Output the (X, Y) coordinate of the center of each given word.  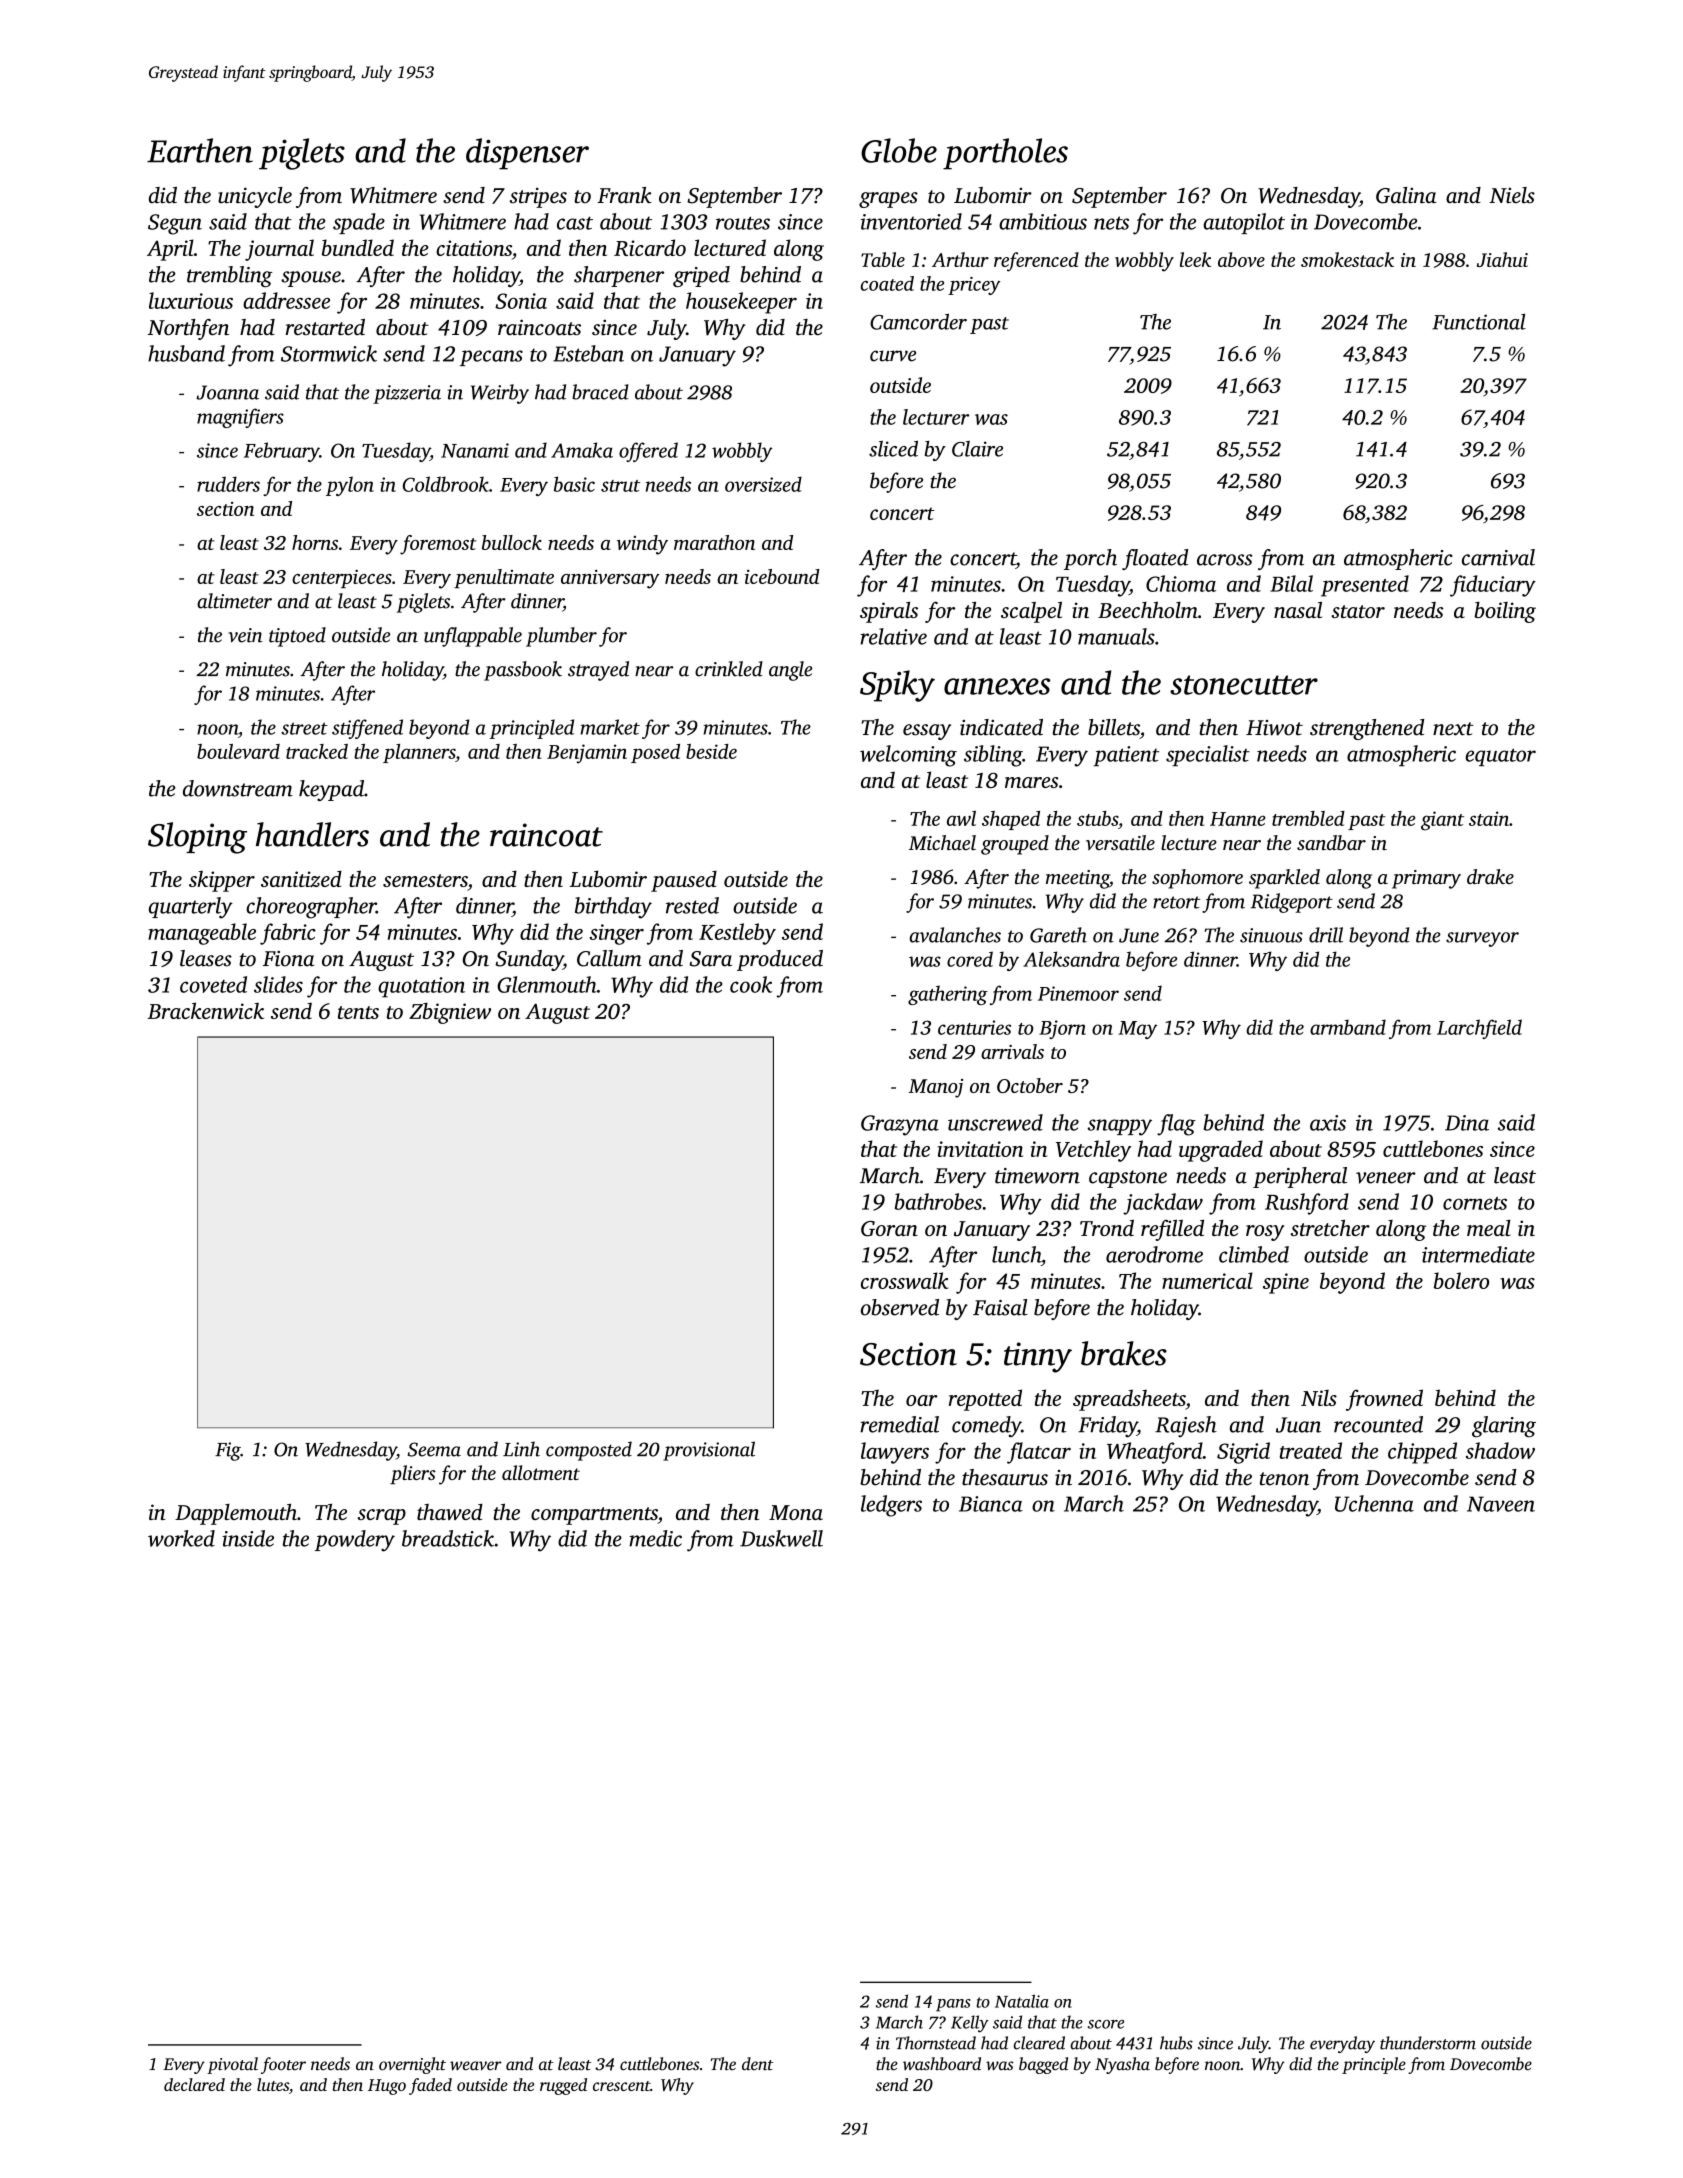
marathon (714, 542)
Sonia (521, 301)
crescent (621, 2086)
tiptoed (297, 637)
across (1224, 560)
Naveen (1501, 1504)
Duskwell (781, 1538)
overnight (412, 2065)
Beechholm (1148, 609)
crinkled (729, 669)
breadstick (448, 1538)
